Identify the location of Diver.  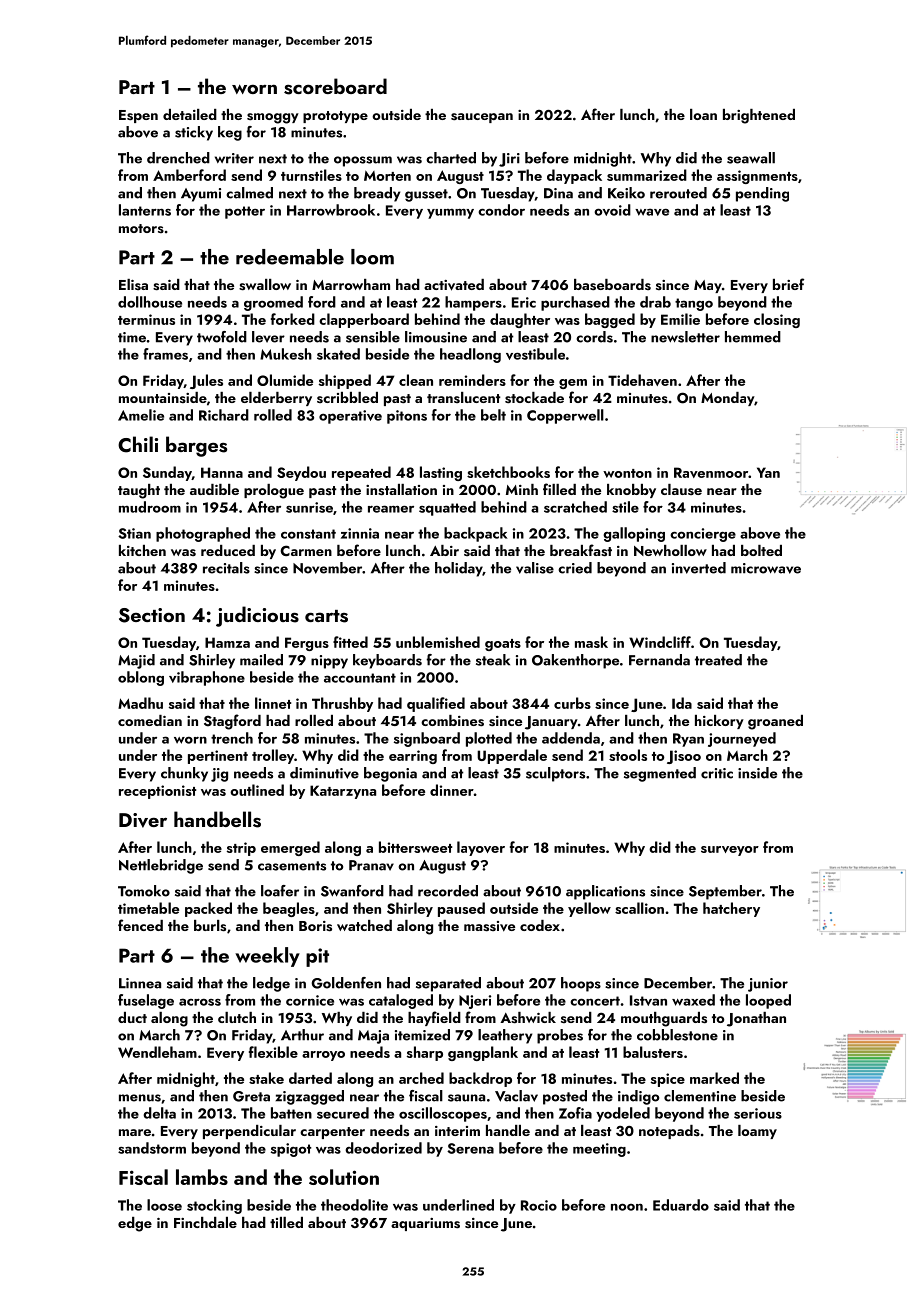
(143, 820).
